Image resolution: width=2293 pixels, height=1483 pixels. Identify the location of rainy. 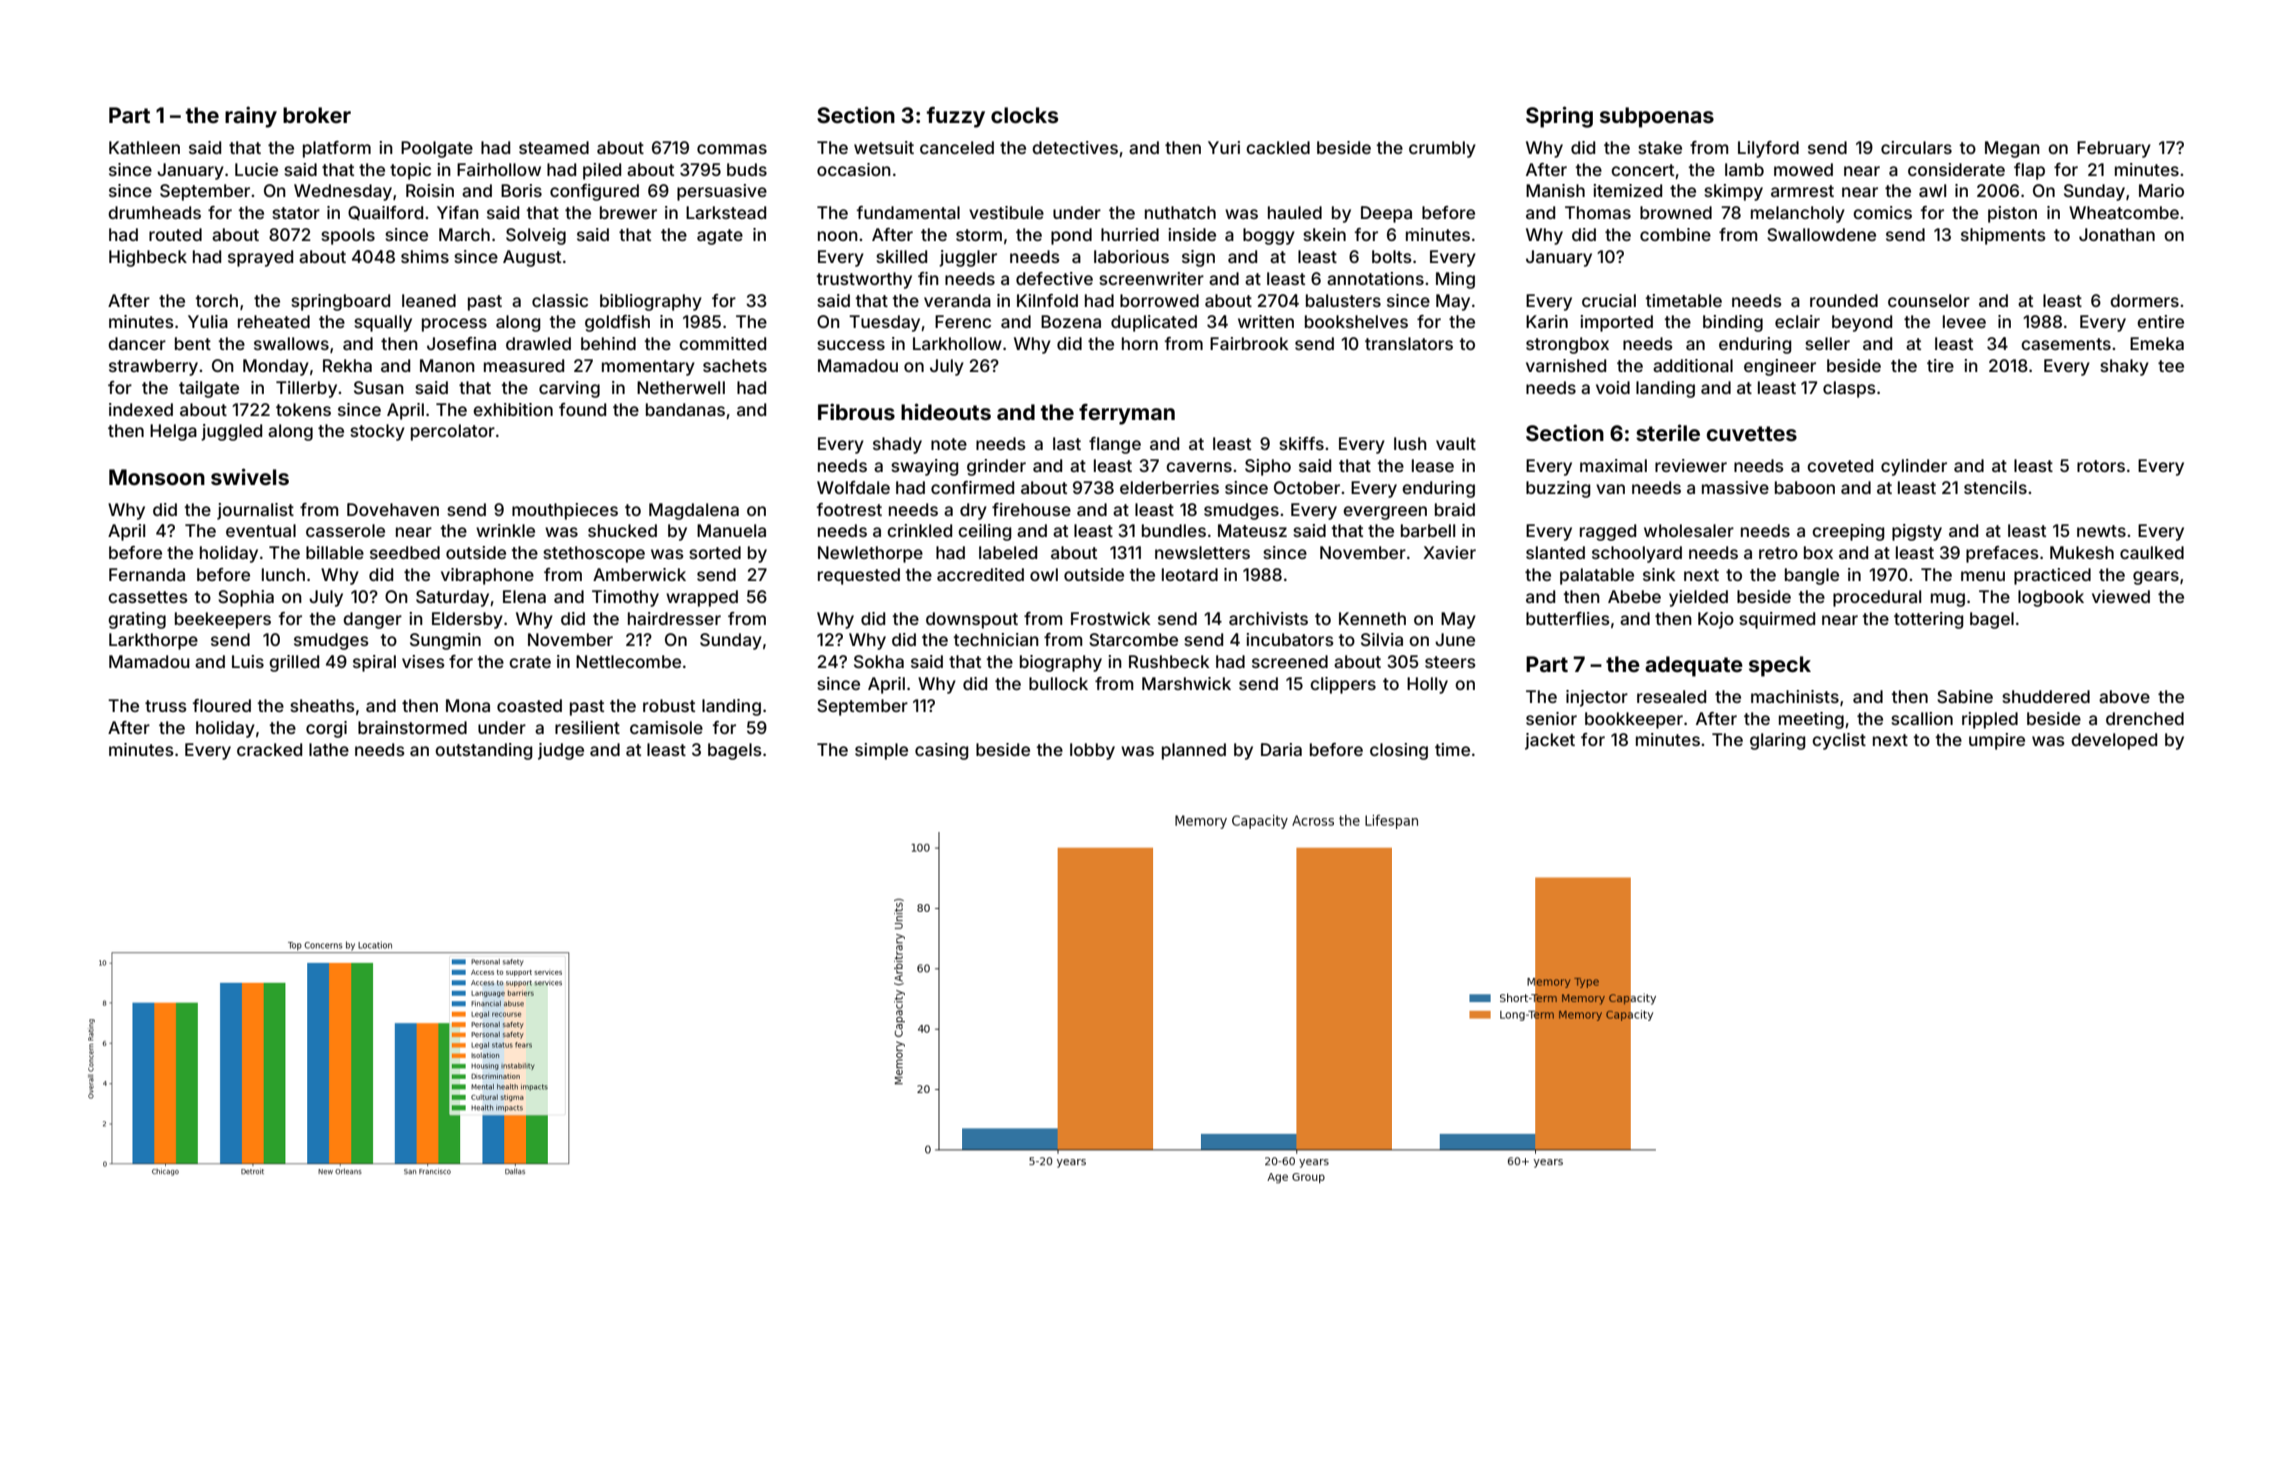
(251, 117).
